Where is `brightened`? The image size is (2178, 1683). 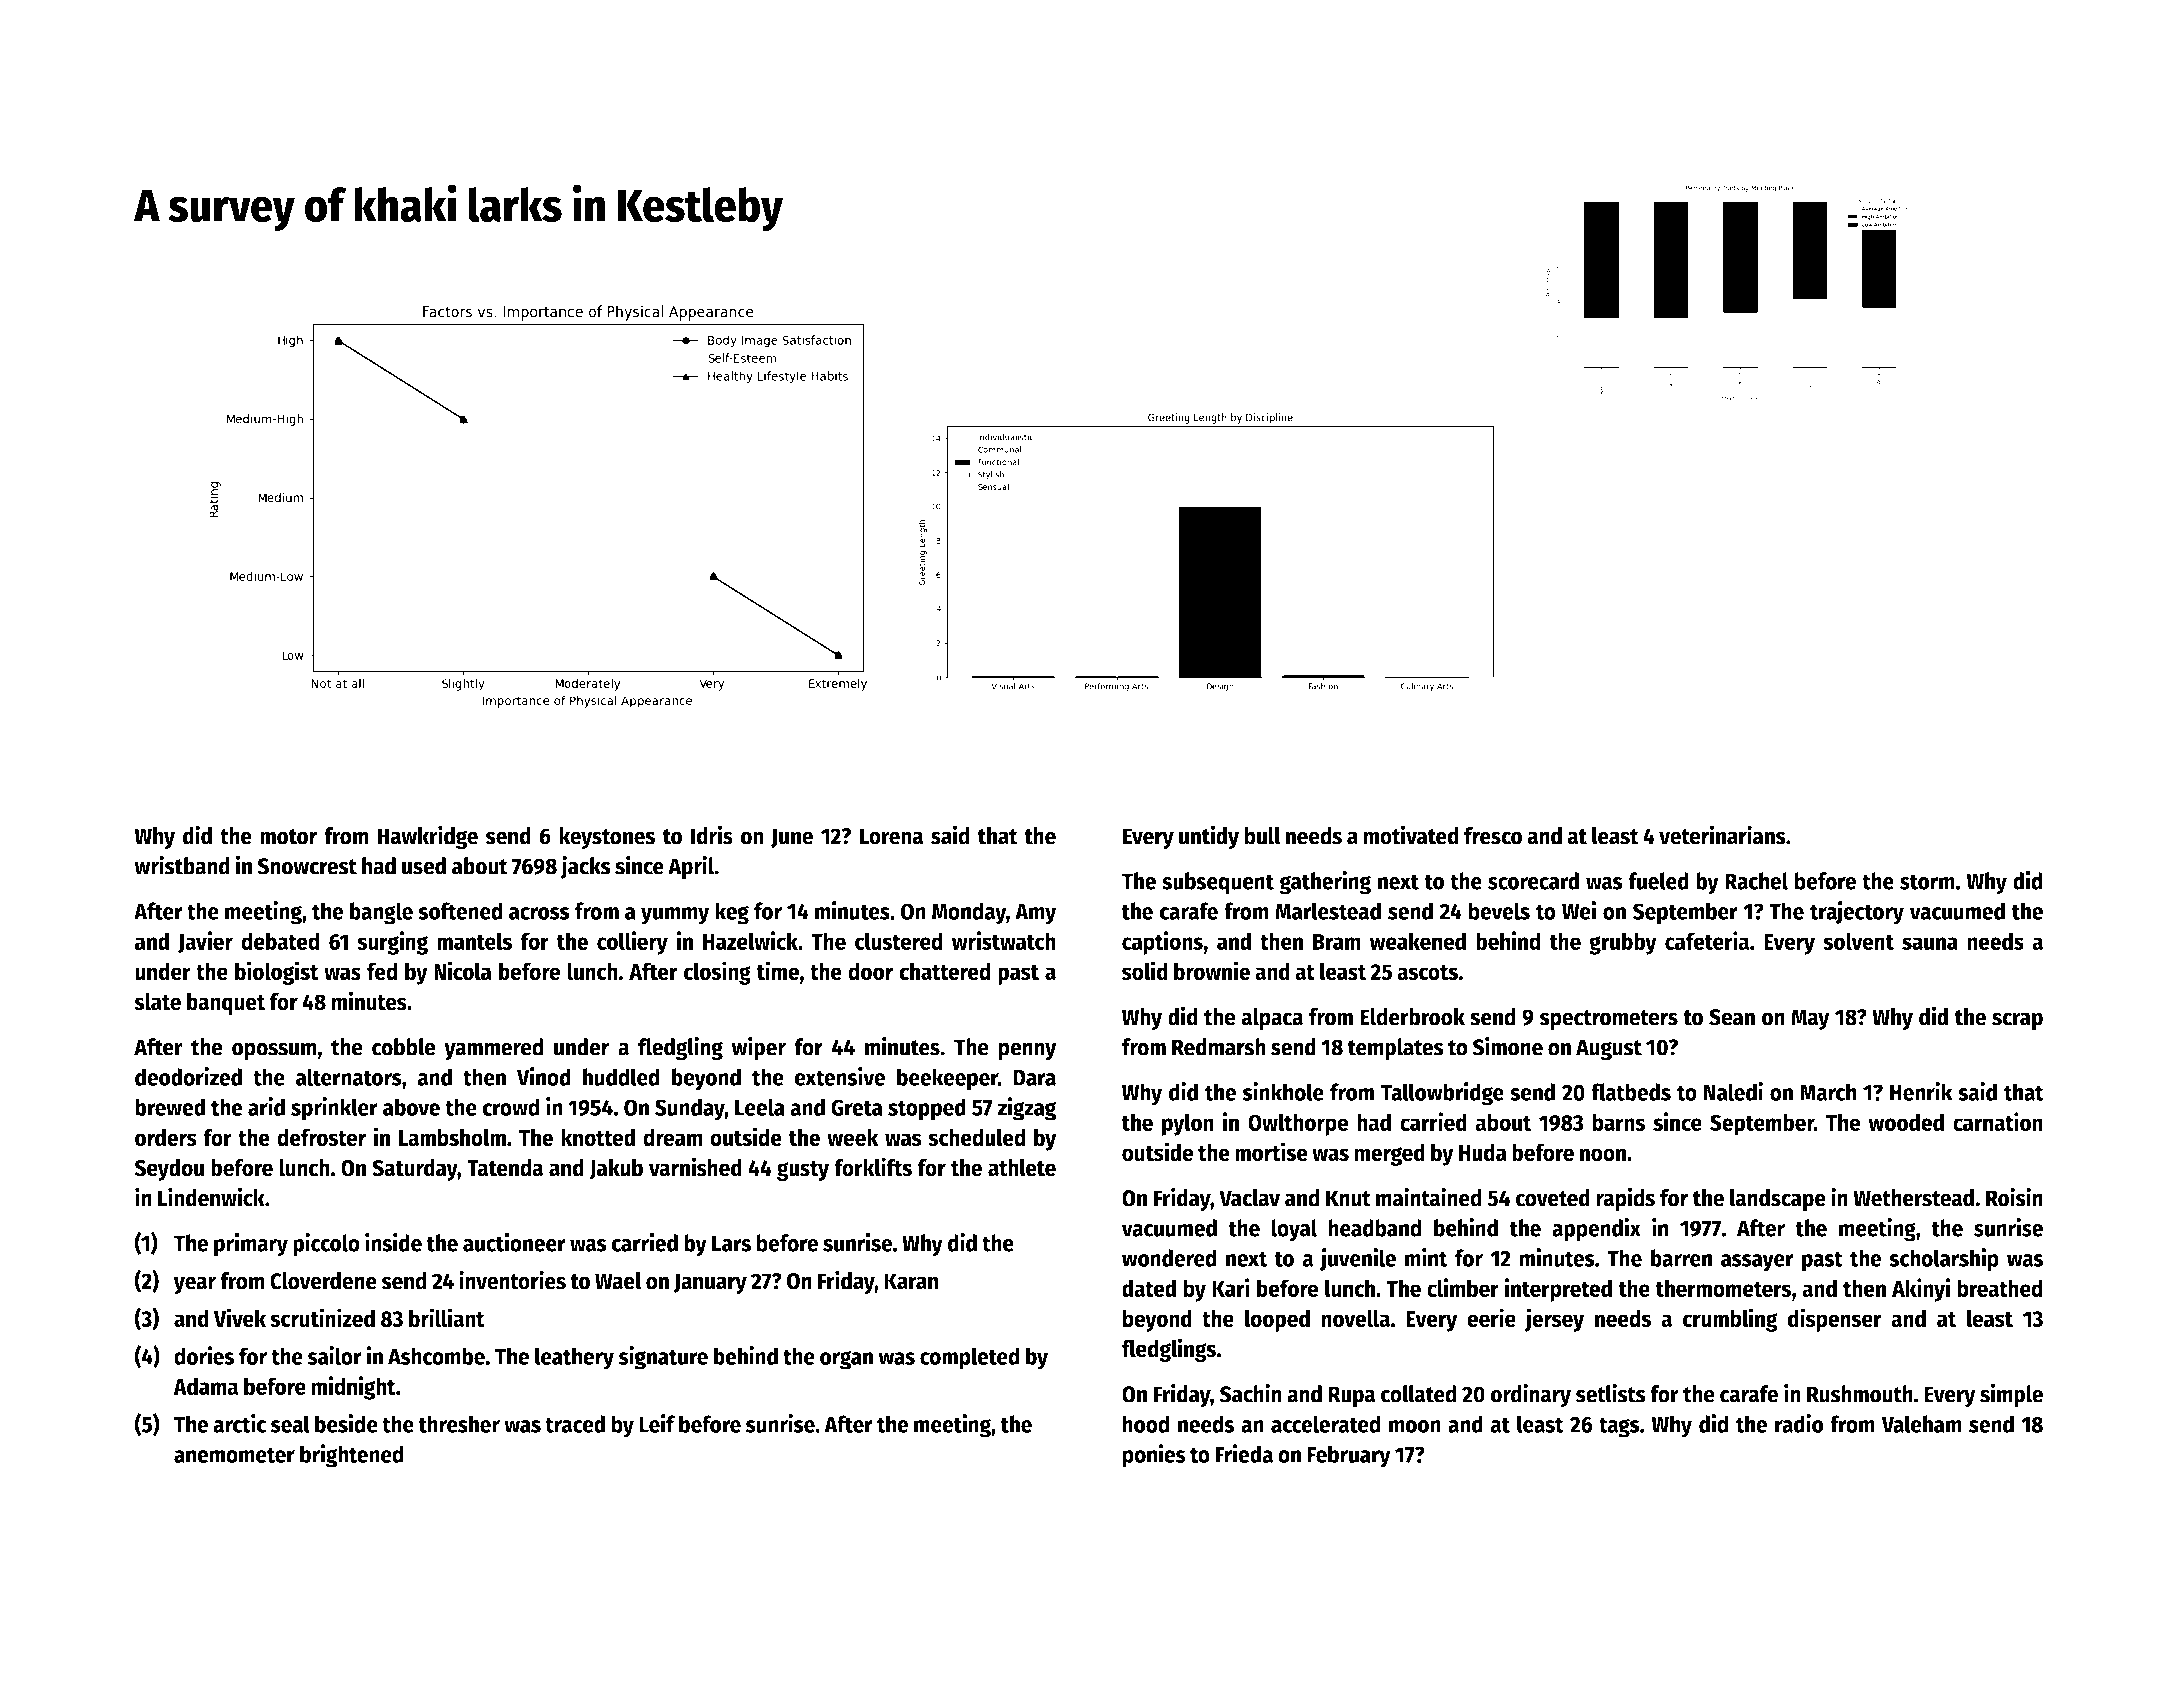
brightened is located at coordinates (352, 1456).
